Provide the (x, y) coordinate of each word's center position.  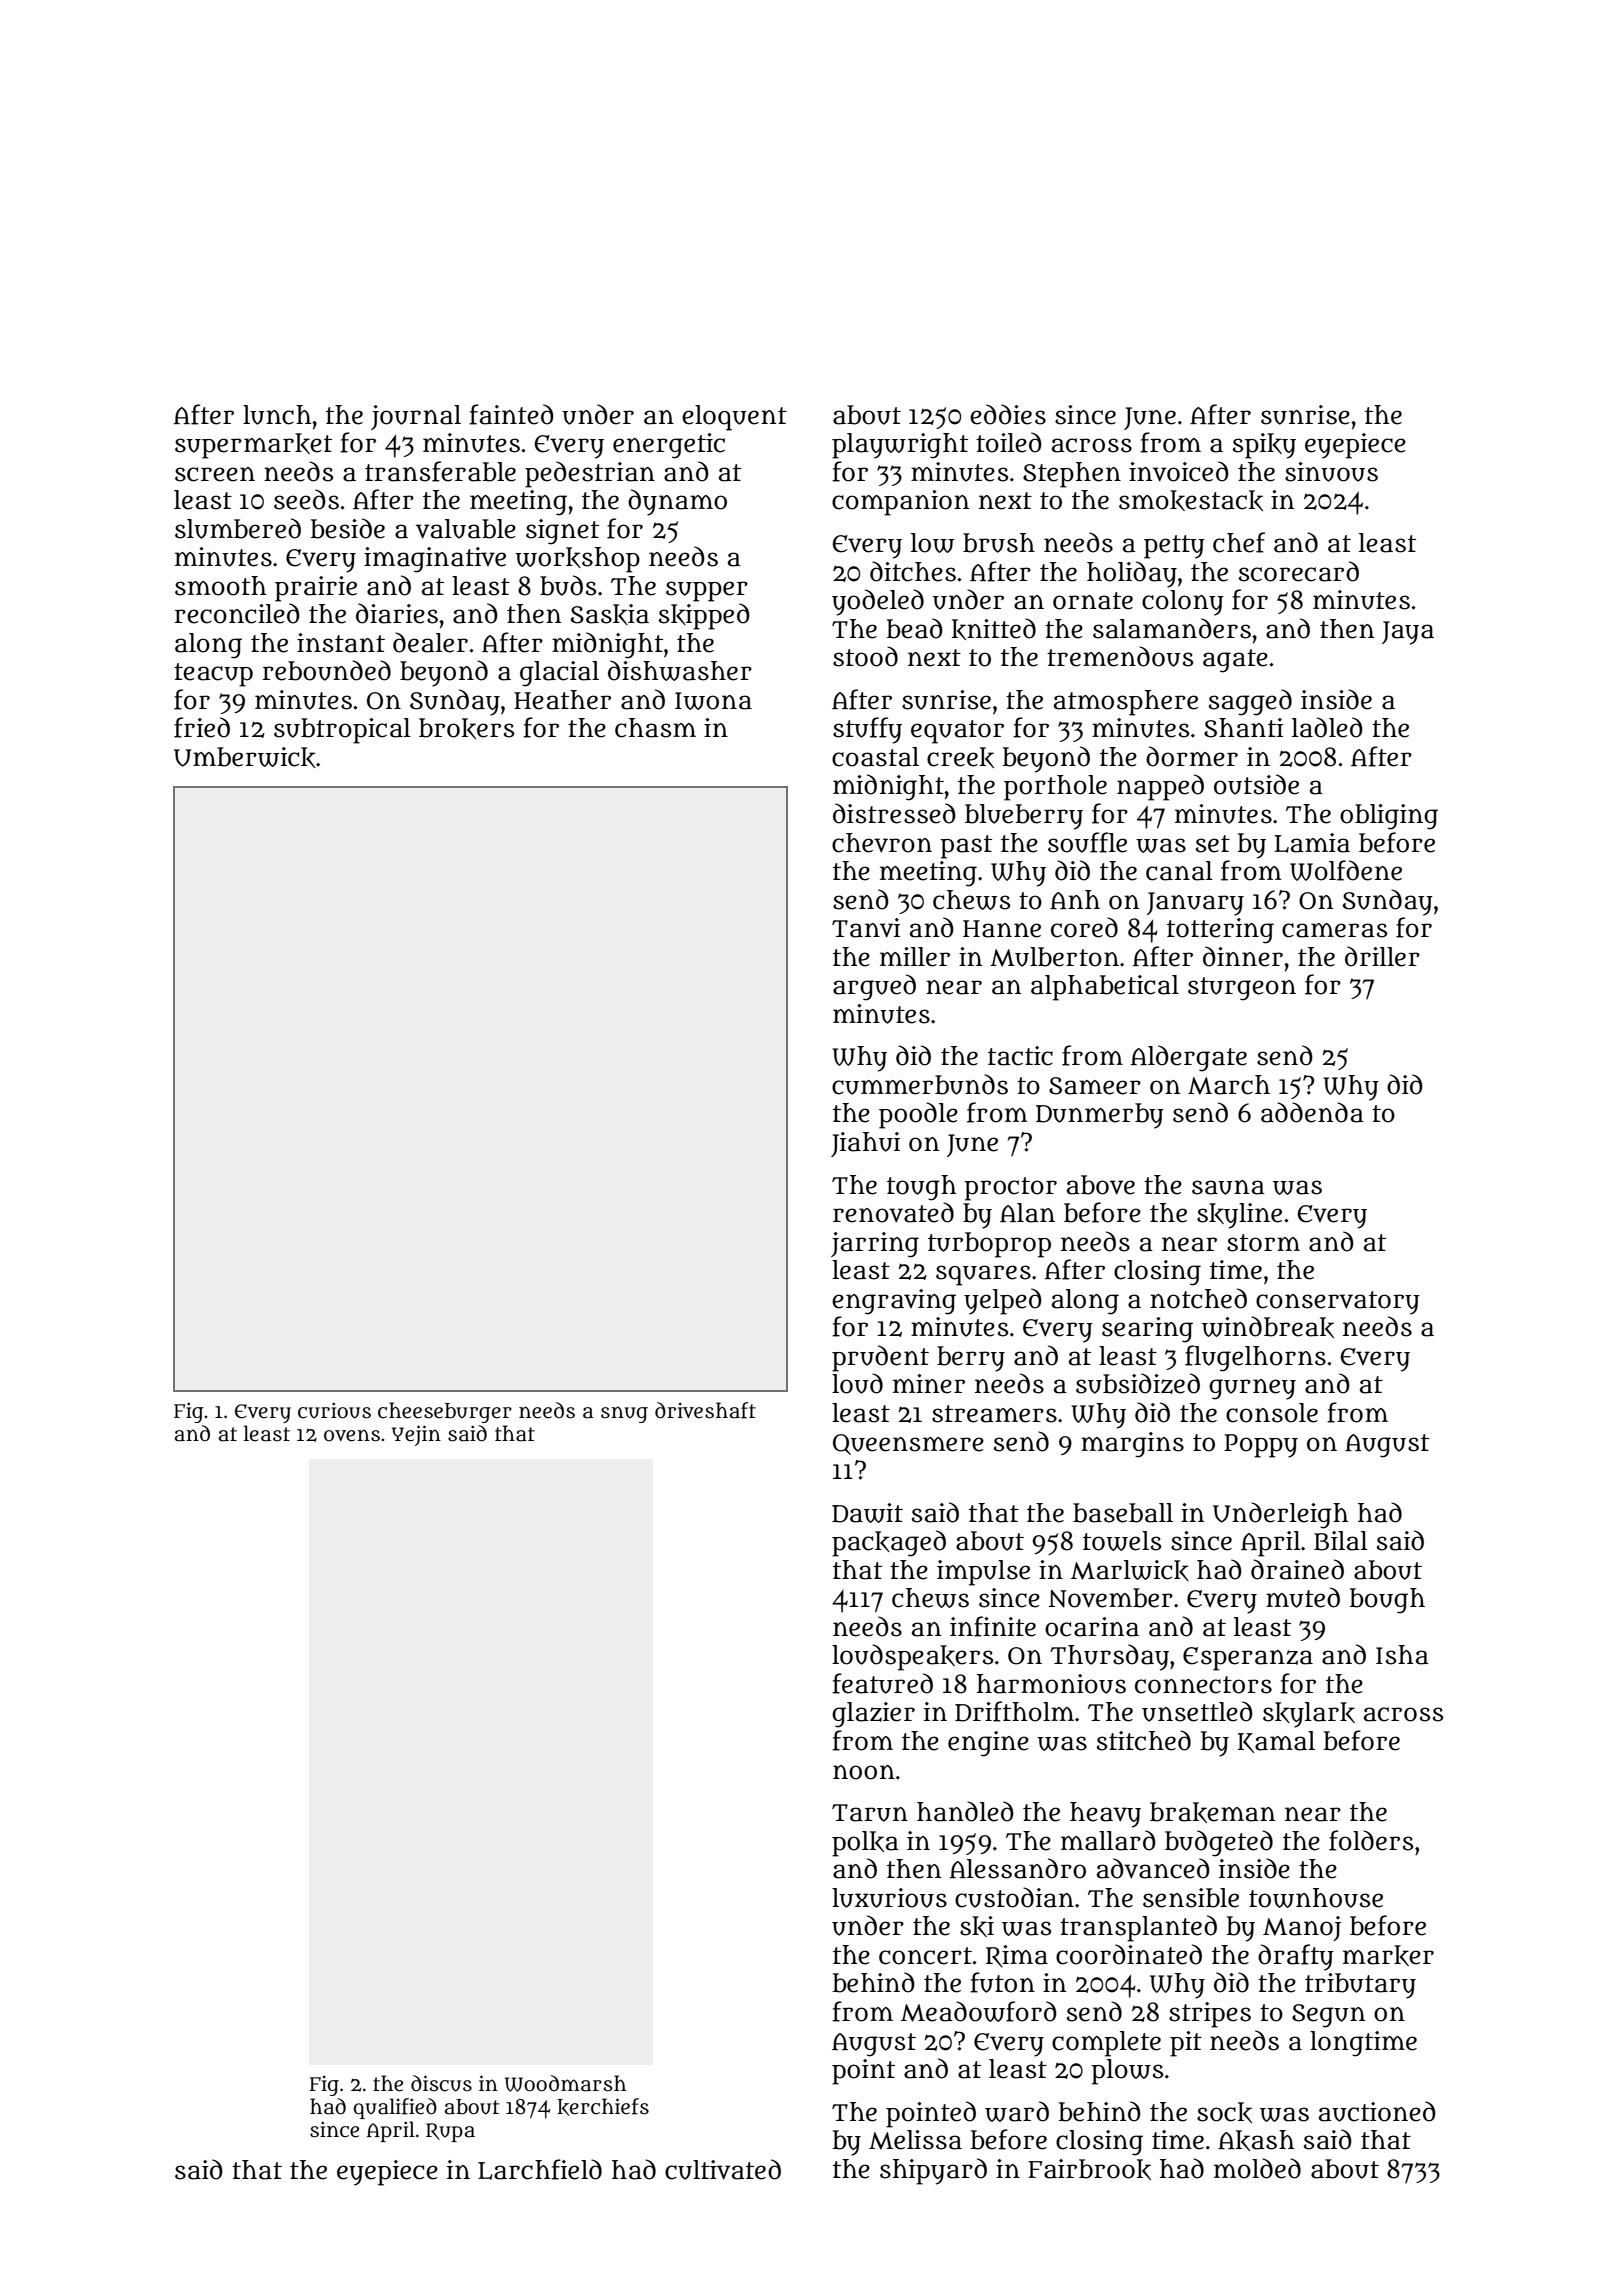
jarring (875, 1245)
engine (988, 1744)
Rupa (450, 2132)
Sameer (1095, 1086)
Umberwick (245, 757)
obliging (1389, 817)
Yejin (416, 1435)
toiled (1009, 442)
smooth (221, 586)
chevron (882, 843)
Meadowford (979, 2011)
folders (1371, 1840)
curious (334, 1410)
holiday (1132, 574)
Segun (1328, 2016)
